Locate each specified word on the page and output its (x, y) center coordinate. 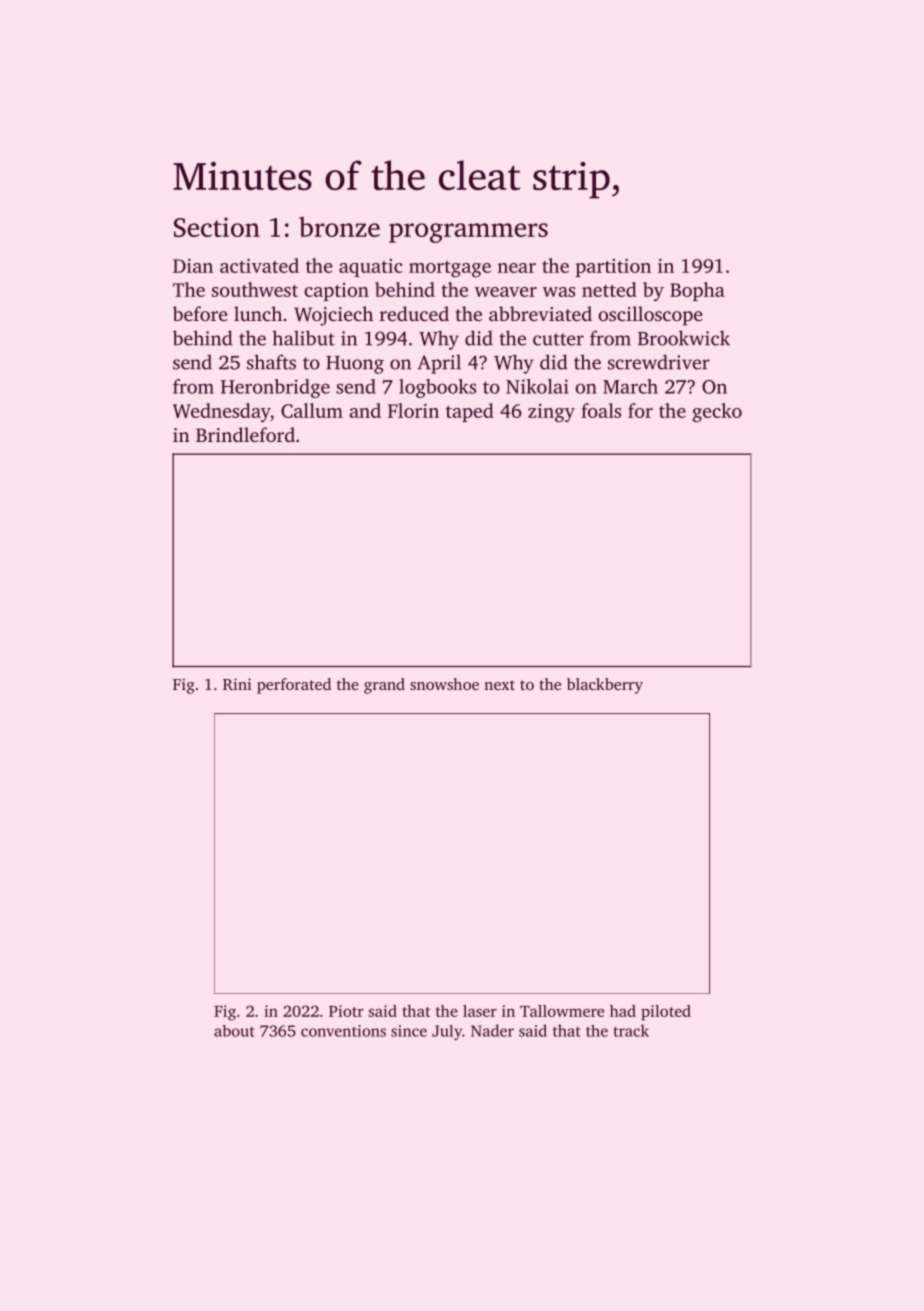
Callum (312, 410)
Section (217, 227)
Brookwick (684, 338)
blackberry (605, 686)
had (623, 1011)
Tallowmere (562, 1011)
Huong (355, 365)
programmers (468, 233)
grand (384, 686)
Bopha (697, 291)
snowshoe (444, 684)
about (234, 1031)
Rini (237, 684)
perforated (294, 686)
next (499, 685)
